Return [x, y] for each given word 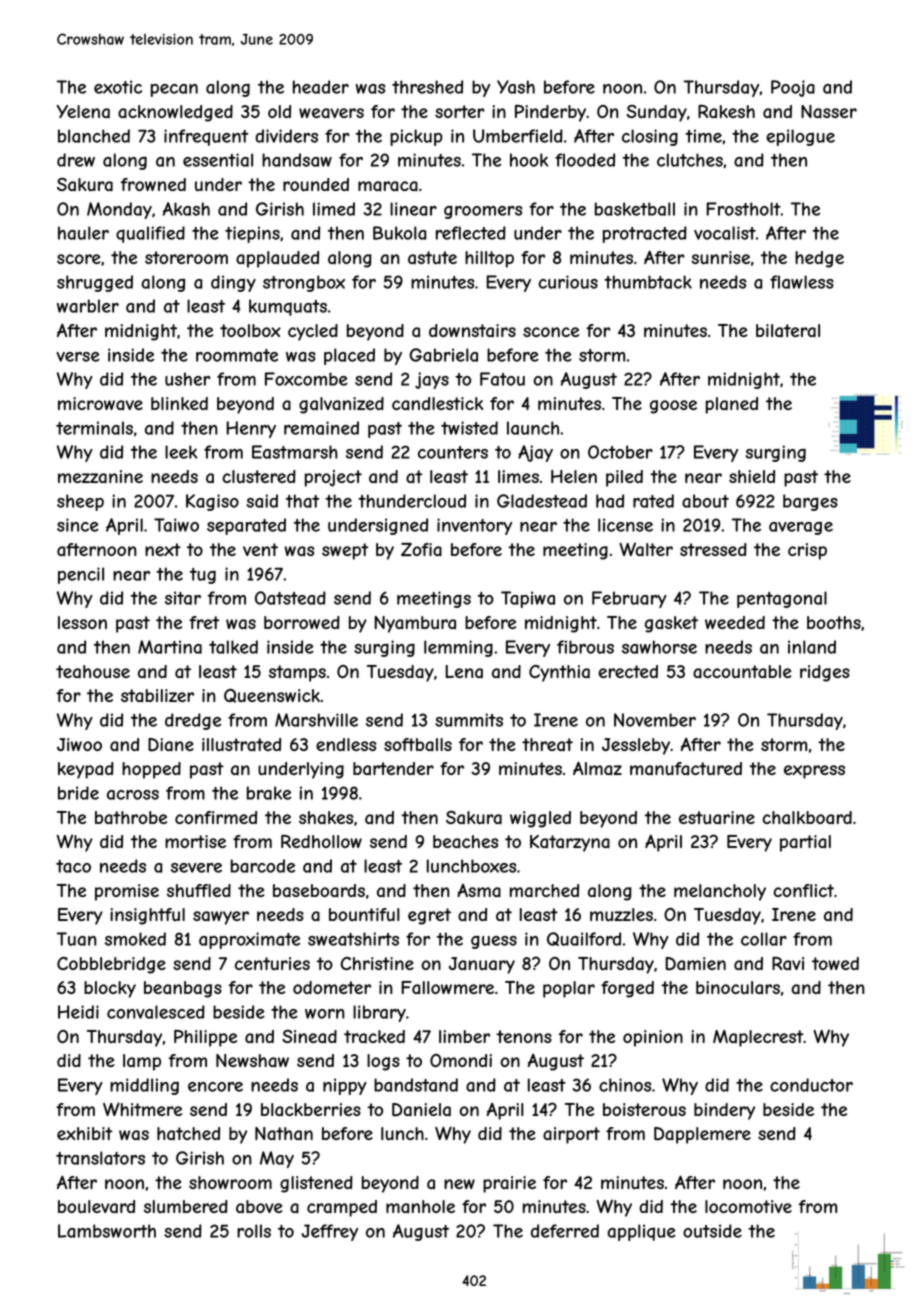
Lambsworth [107, 1231]
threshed [427, 87]
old [279, 111]
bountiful [364, 914]
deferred [565, 1231]
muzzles [621, 914]
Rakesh [726, 111]
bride [78, 793]
